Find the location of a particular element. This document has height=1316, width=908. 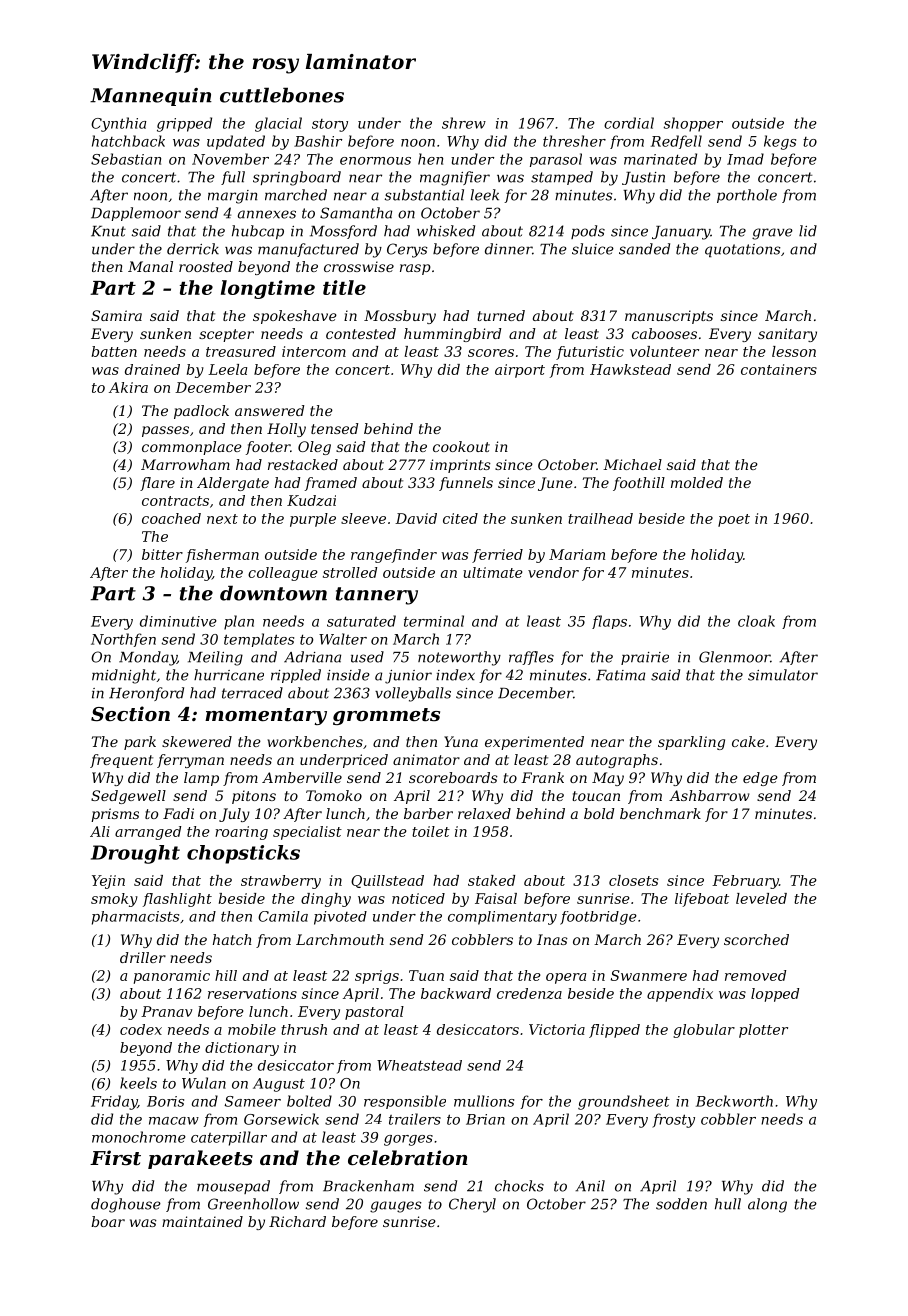

Manal is located at coordinates (150, 266).
